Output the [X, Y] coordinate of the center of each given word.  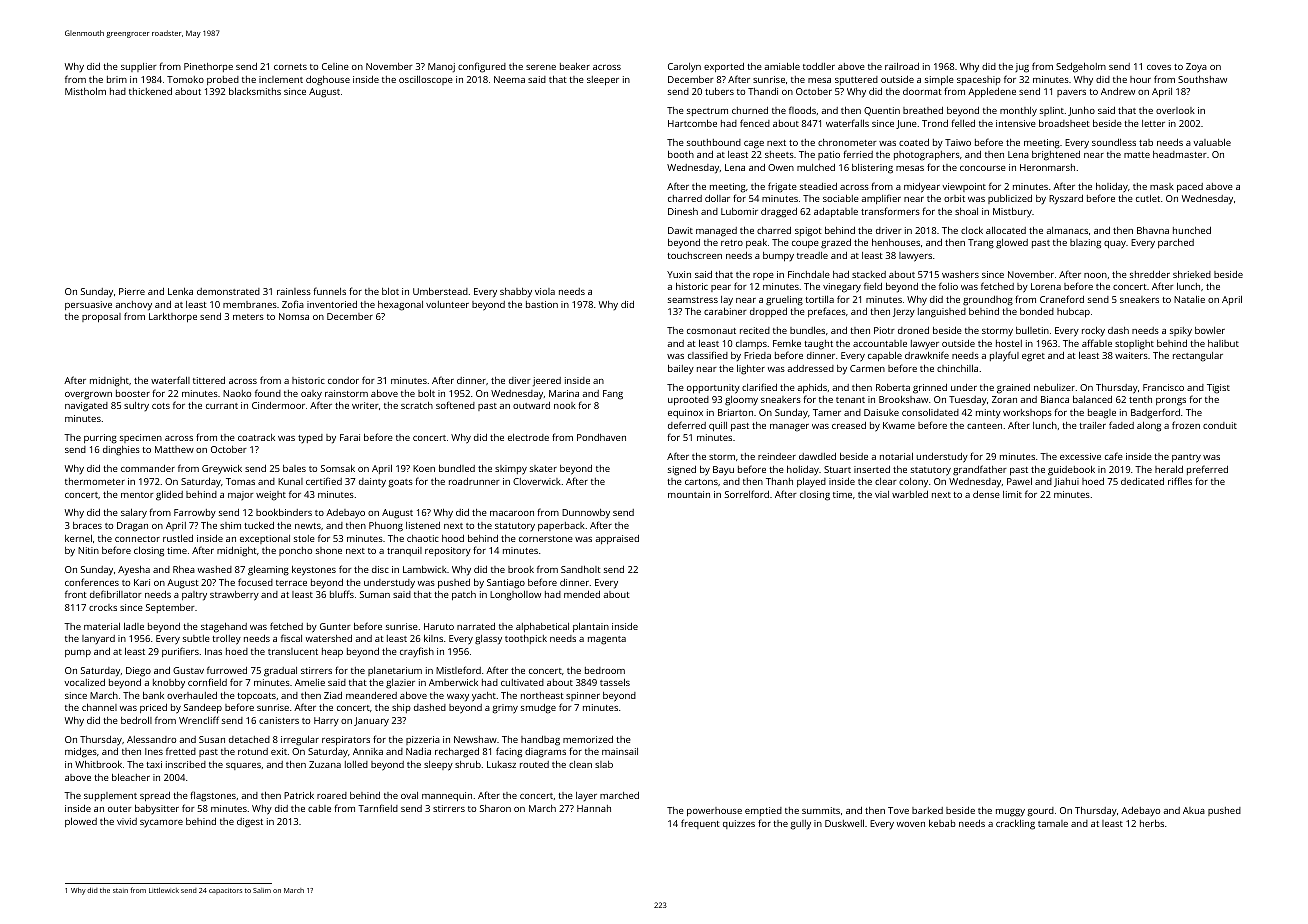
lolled [356, 764]
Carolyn [684, 68]
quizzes [739, 824]
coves [1159, 67]
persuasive [88, 305]
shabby [516, 293]
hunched [1192, 230]
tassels [615, 682]
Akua [1194, 810]
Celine [335, 66]
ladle [134, 626]
